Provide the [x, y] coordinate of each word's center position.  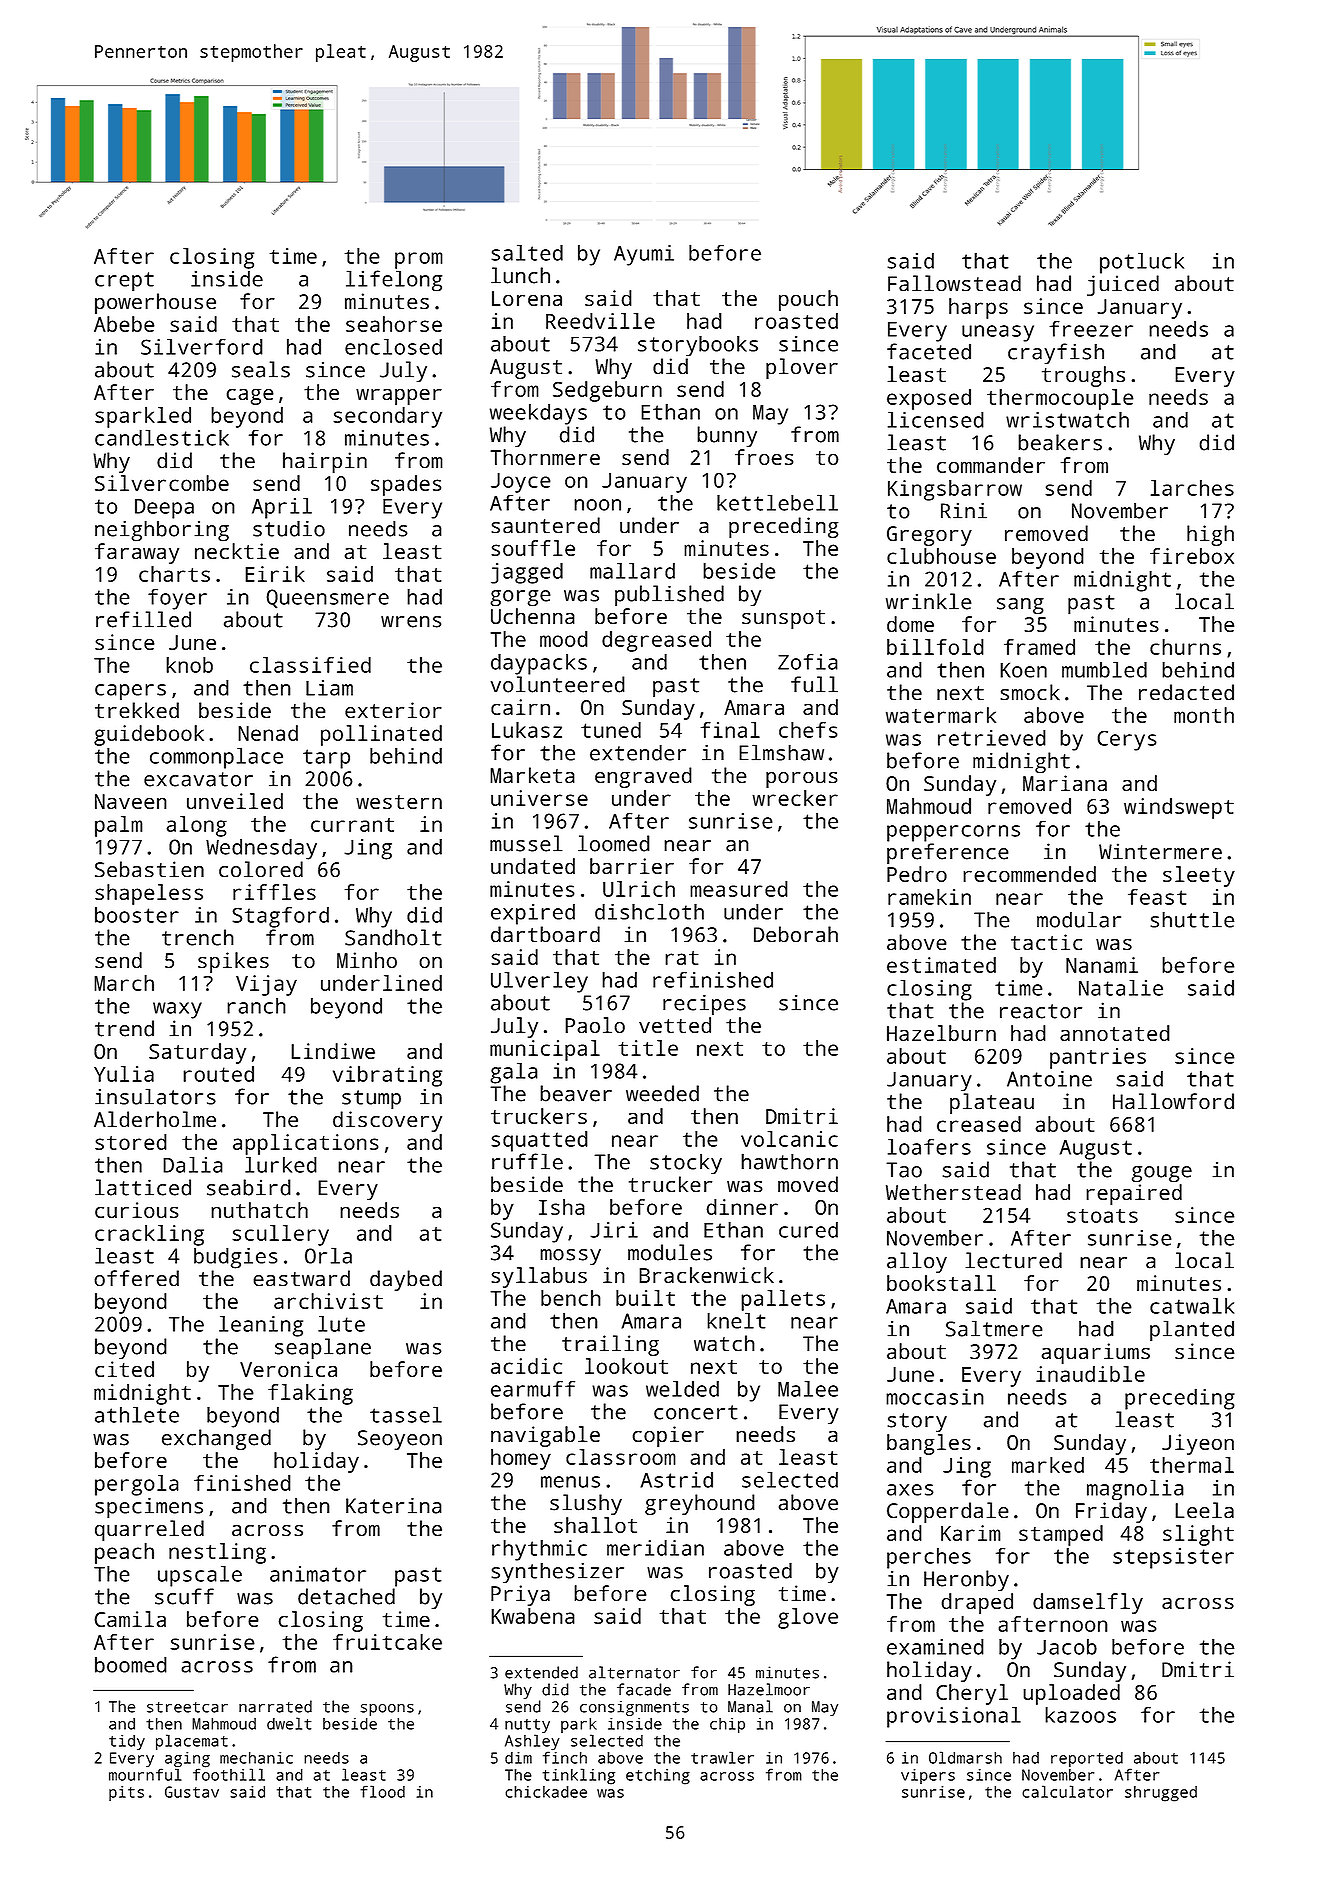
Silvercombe [162, 483]
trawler [722, 1757]
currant [352, 825]
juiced [1123, 285]
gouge [1162, 1174]
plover [802, 368]
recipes [704, 1005]
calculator [1067, 1791]
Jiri [614, 1230]
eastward [301, 1278]
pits [126, 1793]
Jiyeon [1198, 1444]
